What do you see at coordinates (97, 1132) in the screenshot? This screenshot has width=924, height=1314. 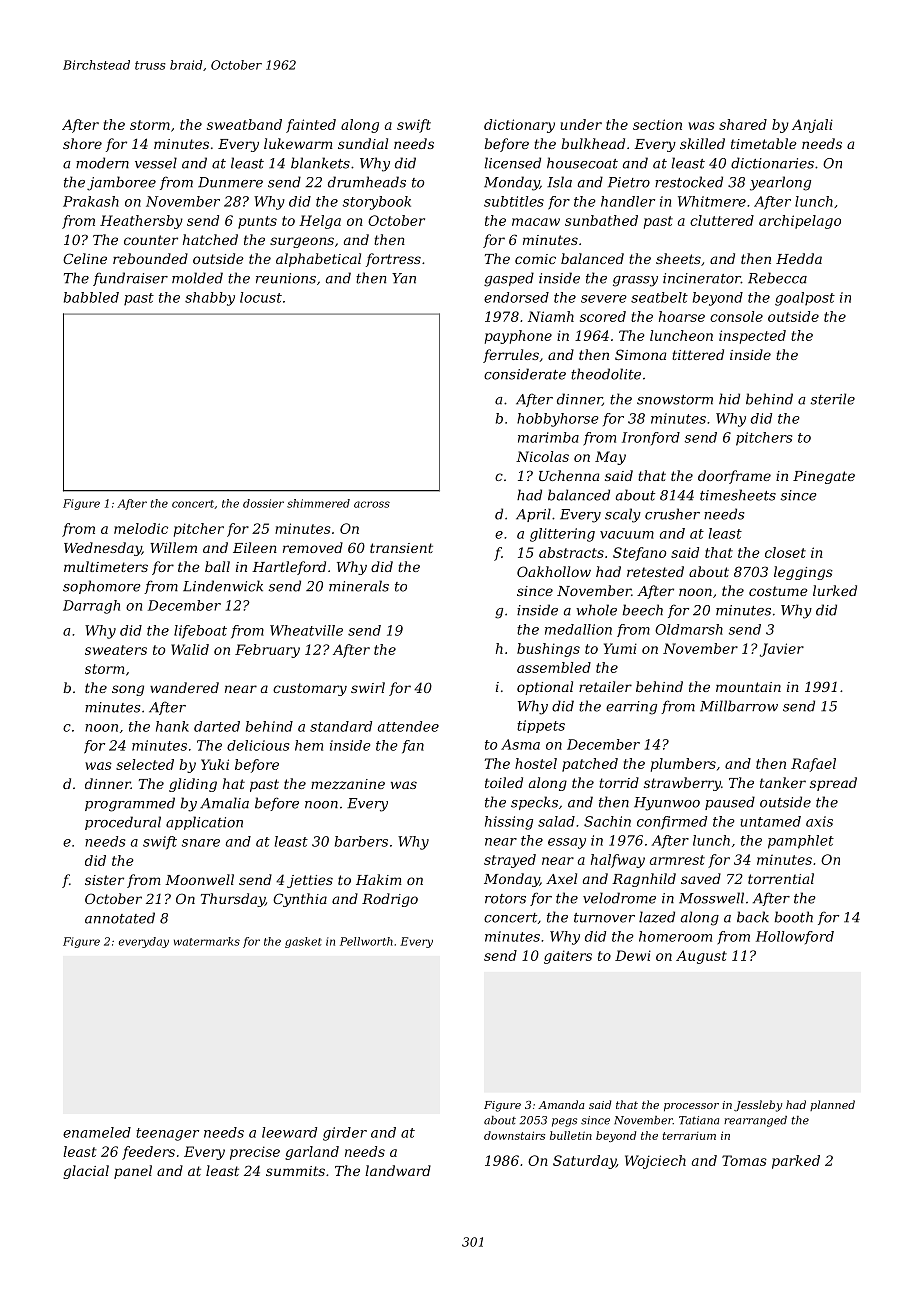 I see `enameled` at bounding box center [97, 1132].
